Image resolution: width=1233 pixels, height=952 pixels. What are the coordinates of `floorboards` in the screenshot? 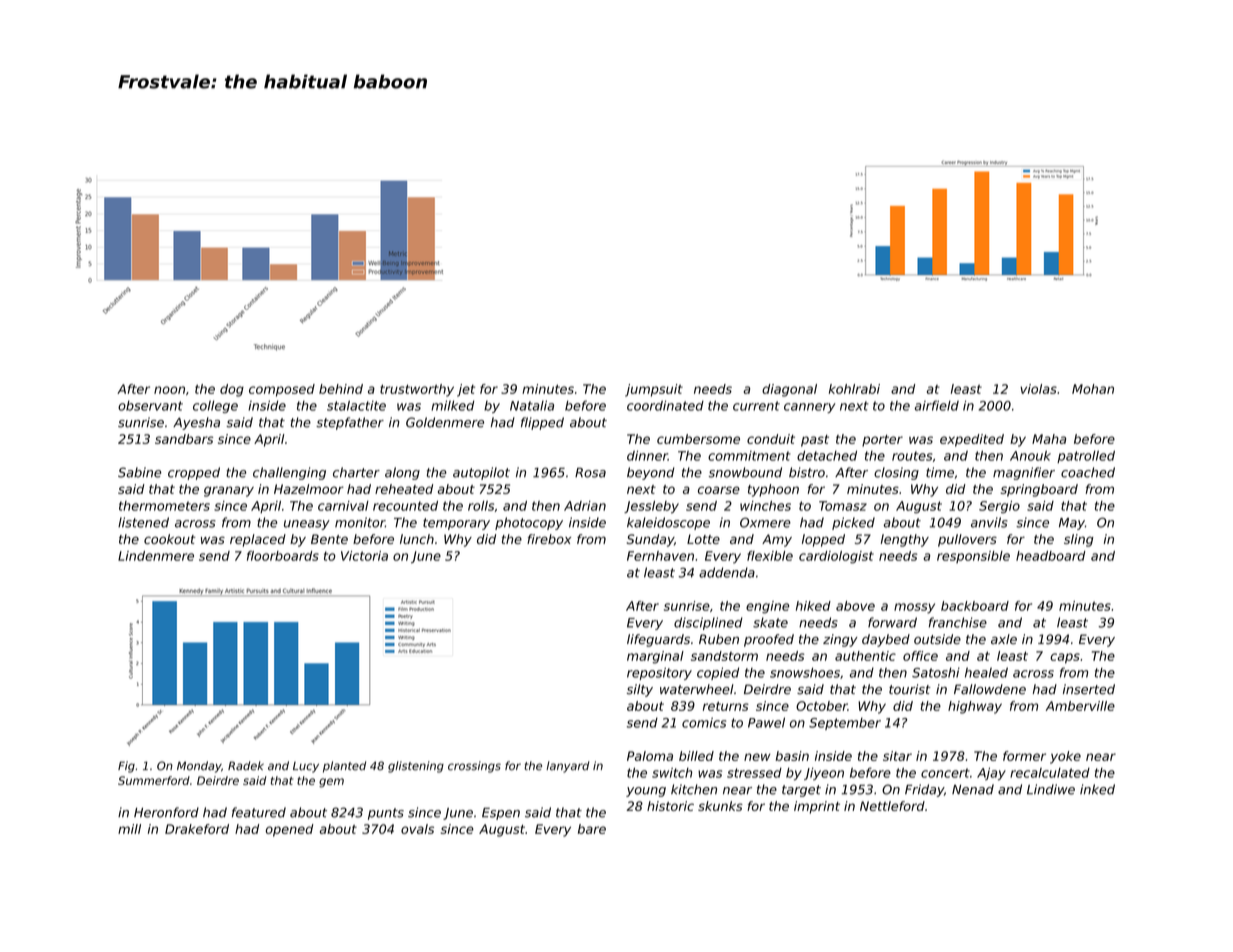 It's located at (283, 556).
